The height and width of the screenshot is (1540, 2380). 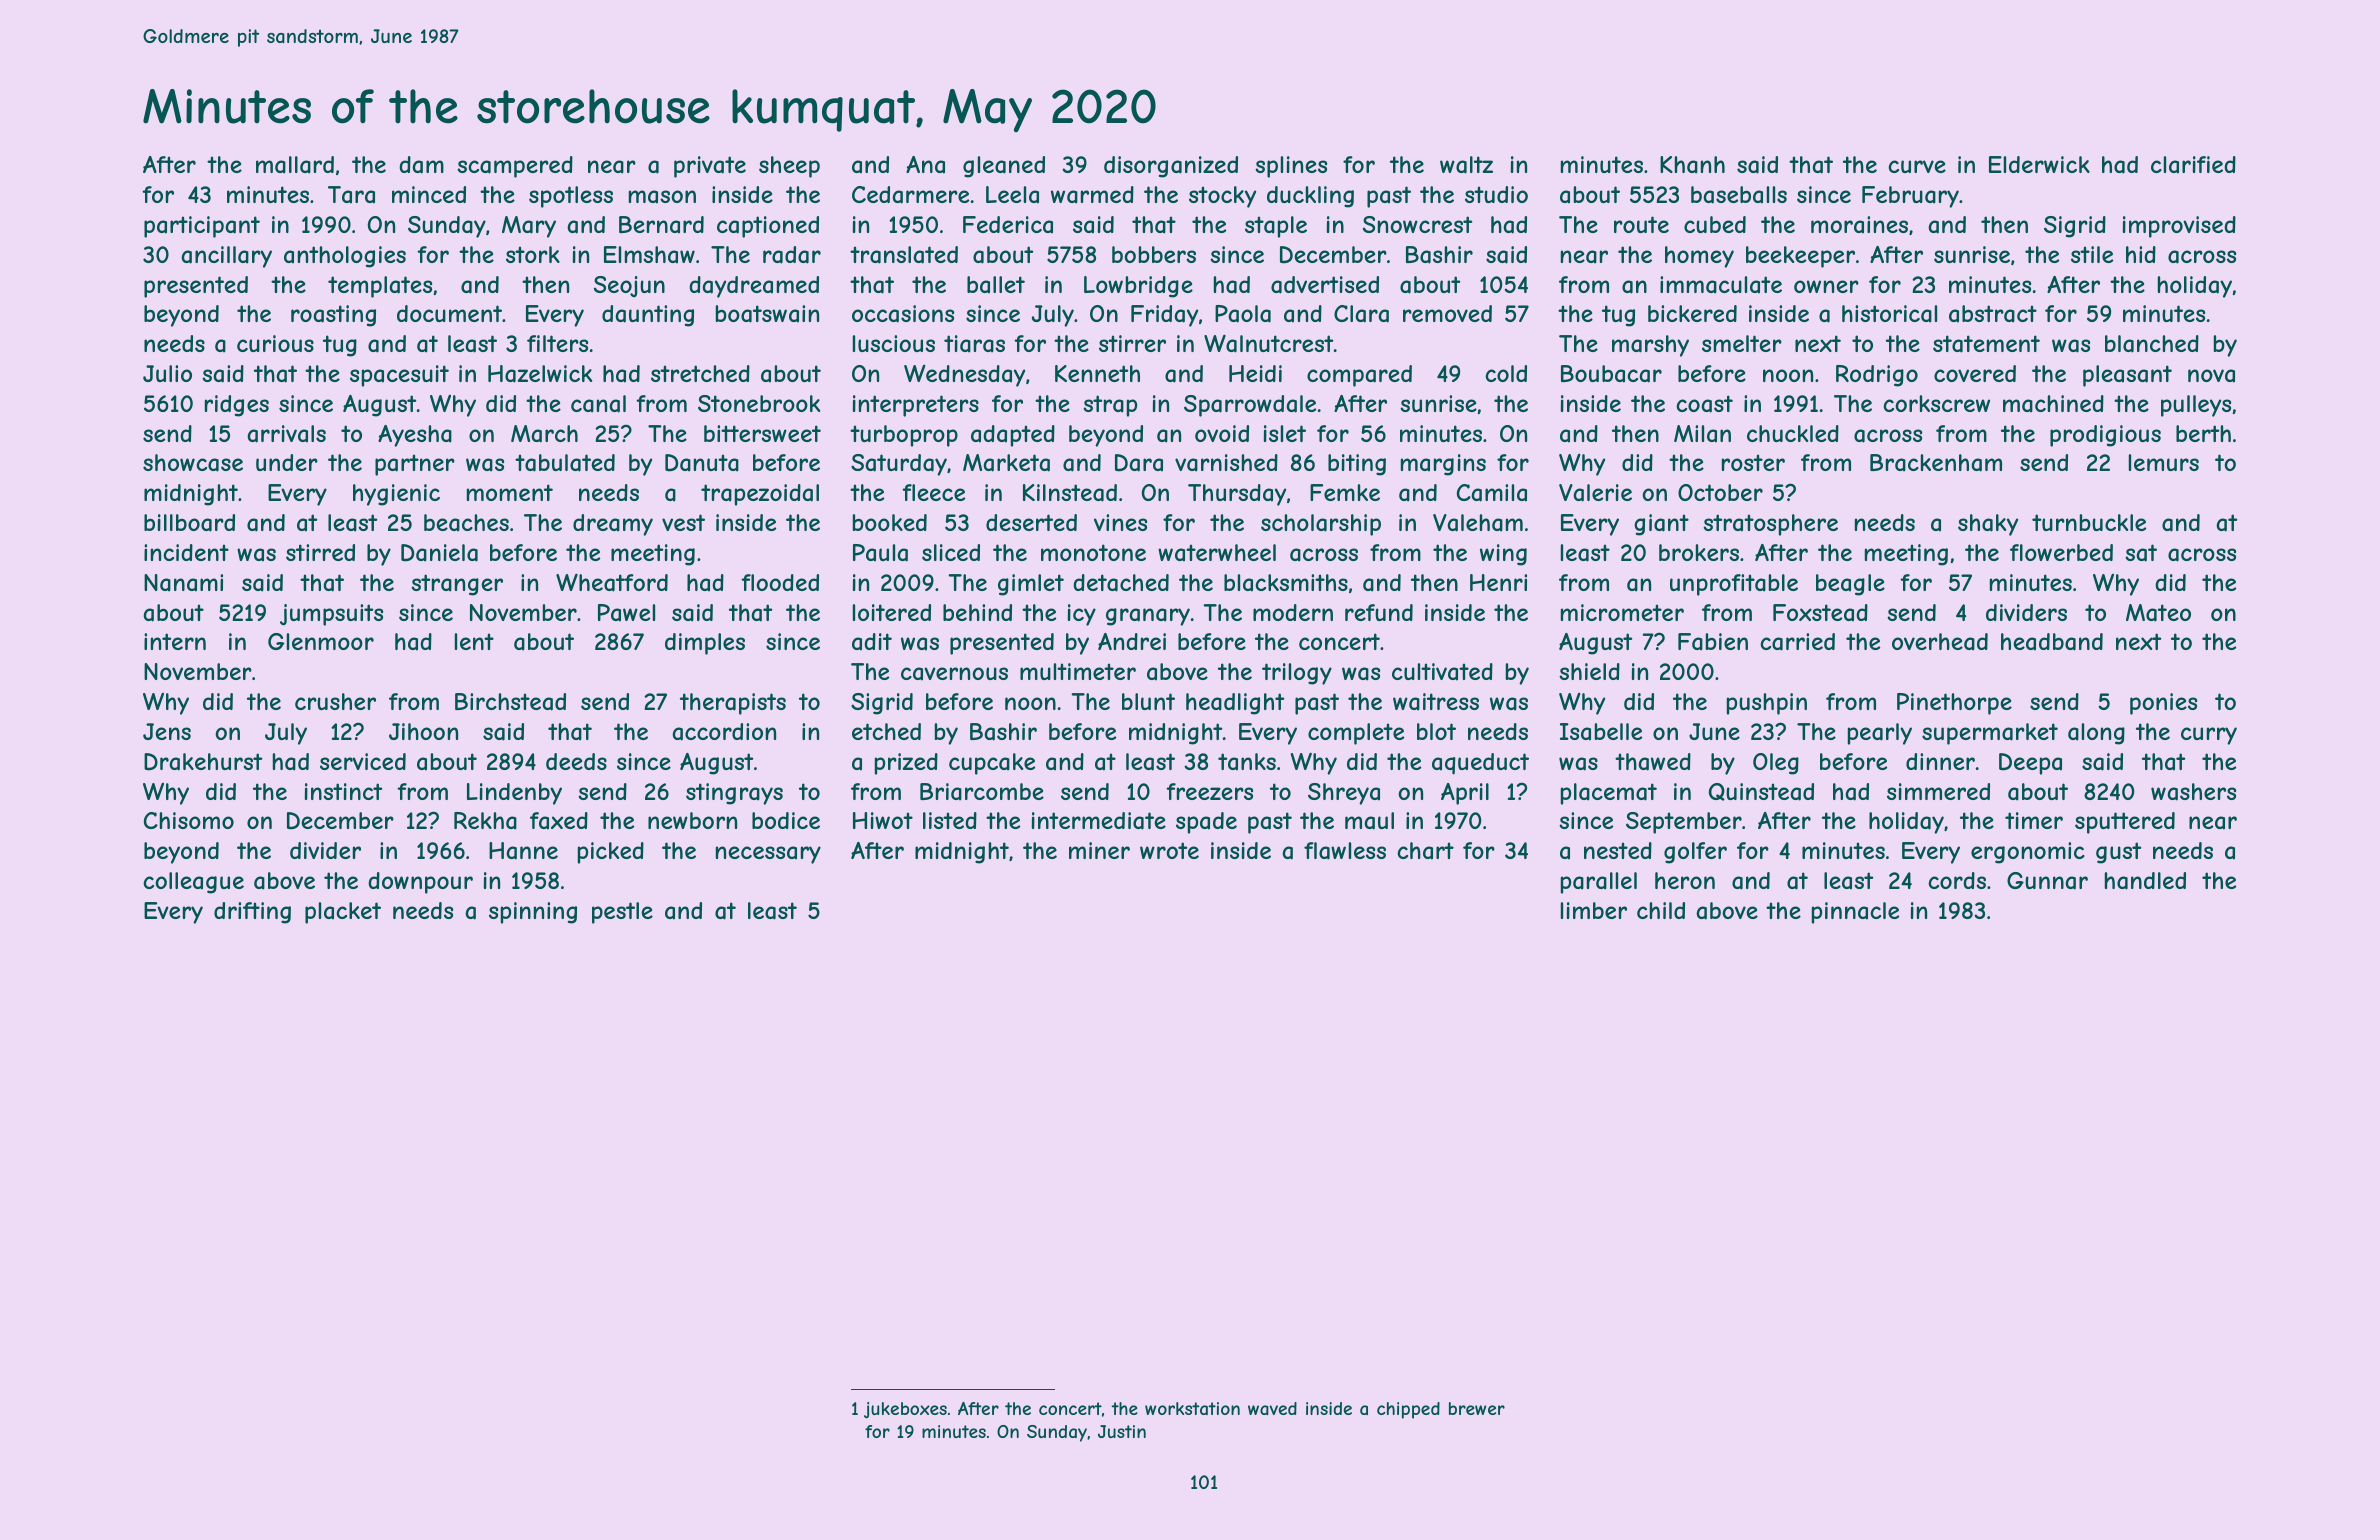 What do you see at coordinates (1855, 913) in the screenshot?
I see `pinnacle` at bounding box center [1855, 913].
